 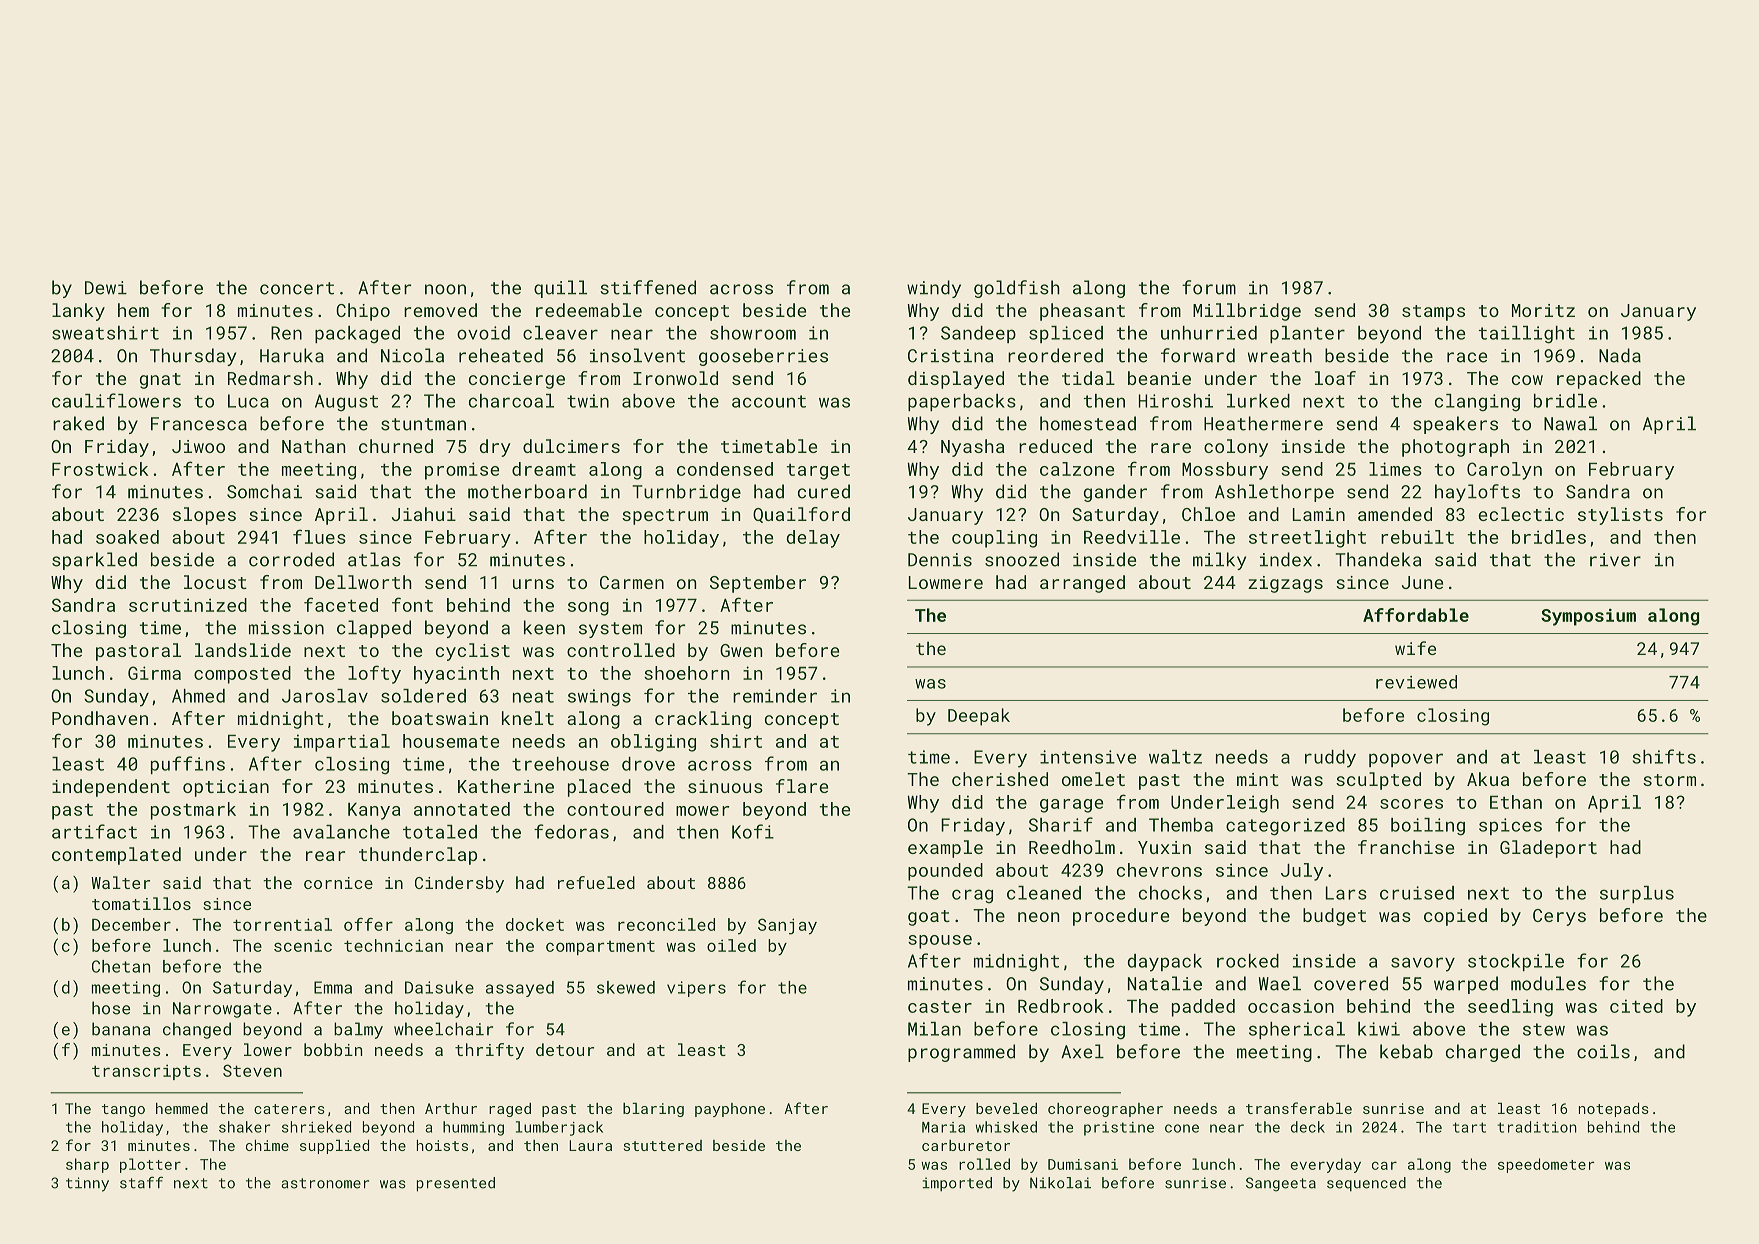 I want to click on waltz, so click(x=1175, y=757).
